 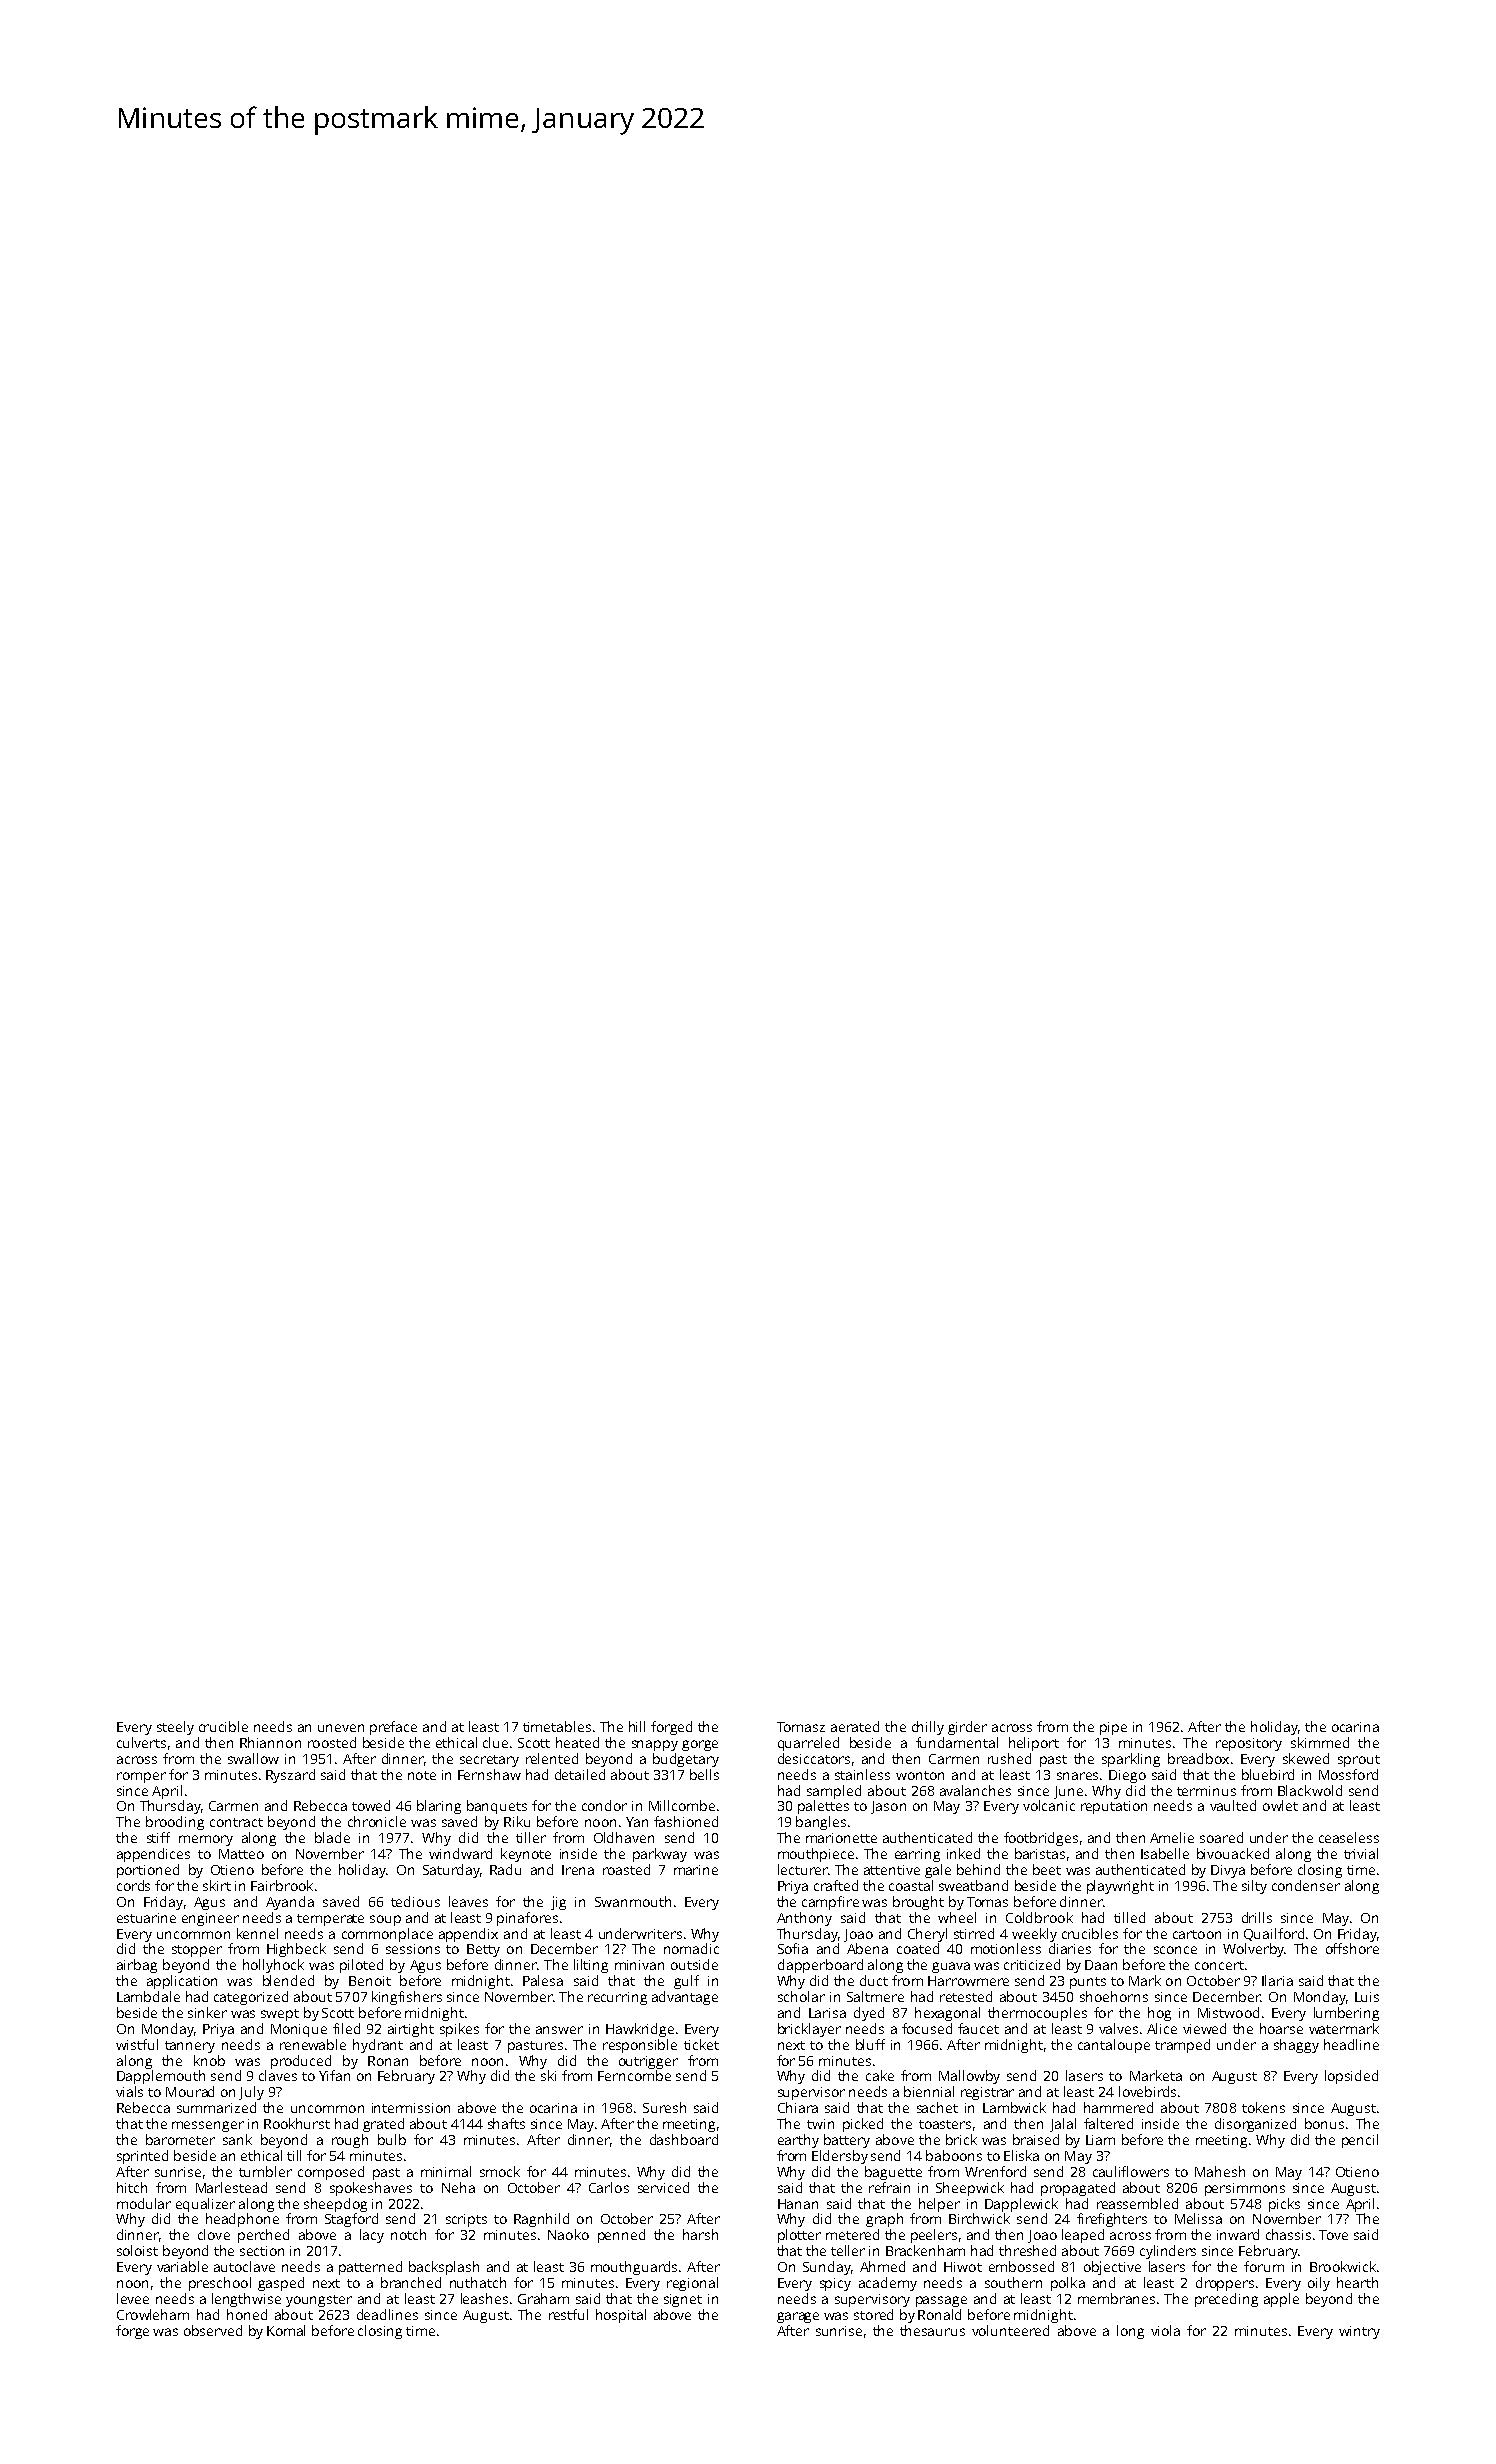 I want to click on Swanmouth, so click(x=633, y=1901).
